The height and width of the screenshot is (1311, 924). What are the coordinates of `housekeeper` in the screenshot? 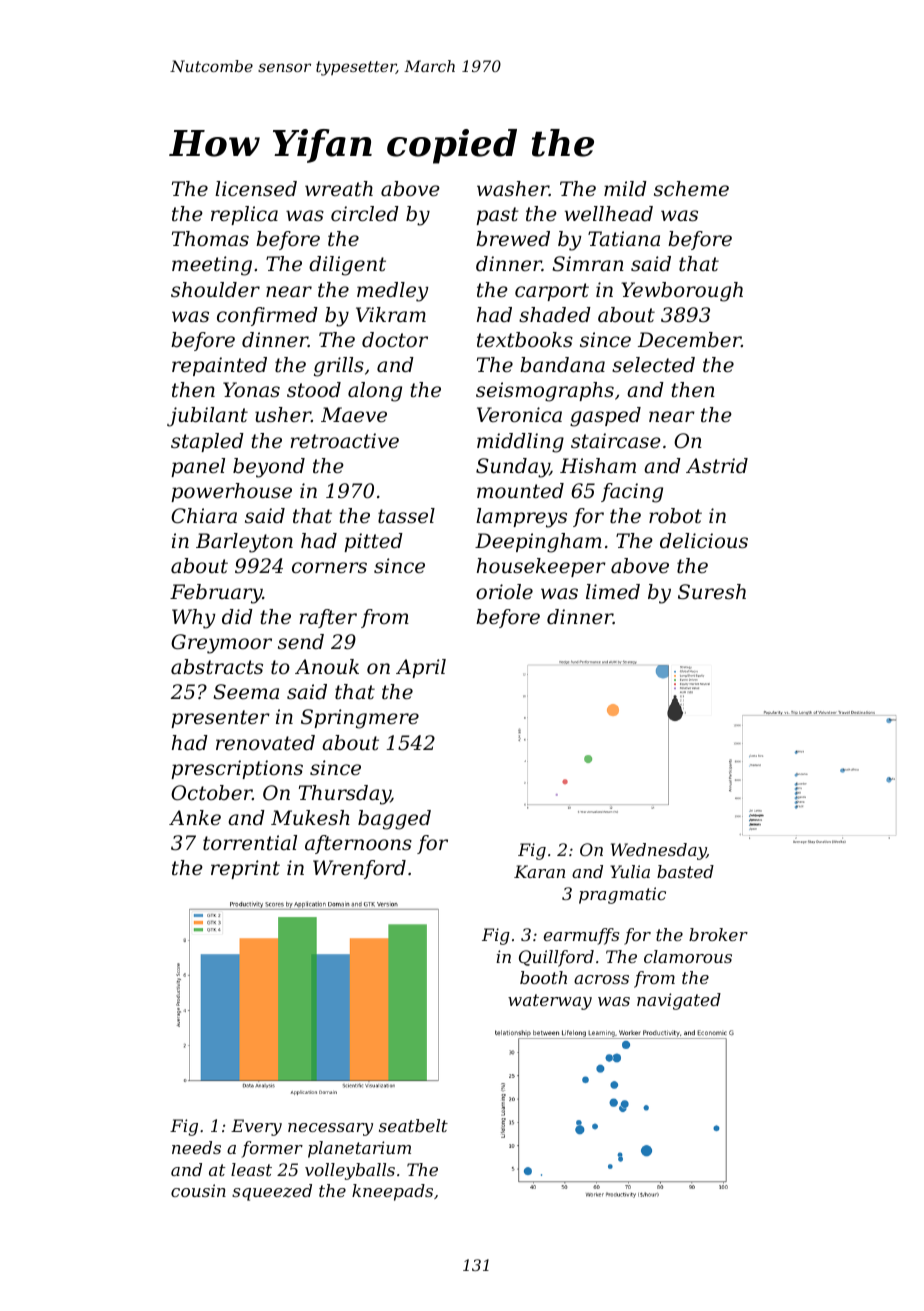 It's located at (541, 567).
